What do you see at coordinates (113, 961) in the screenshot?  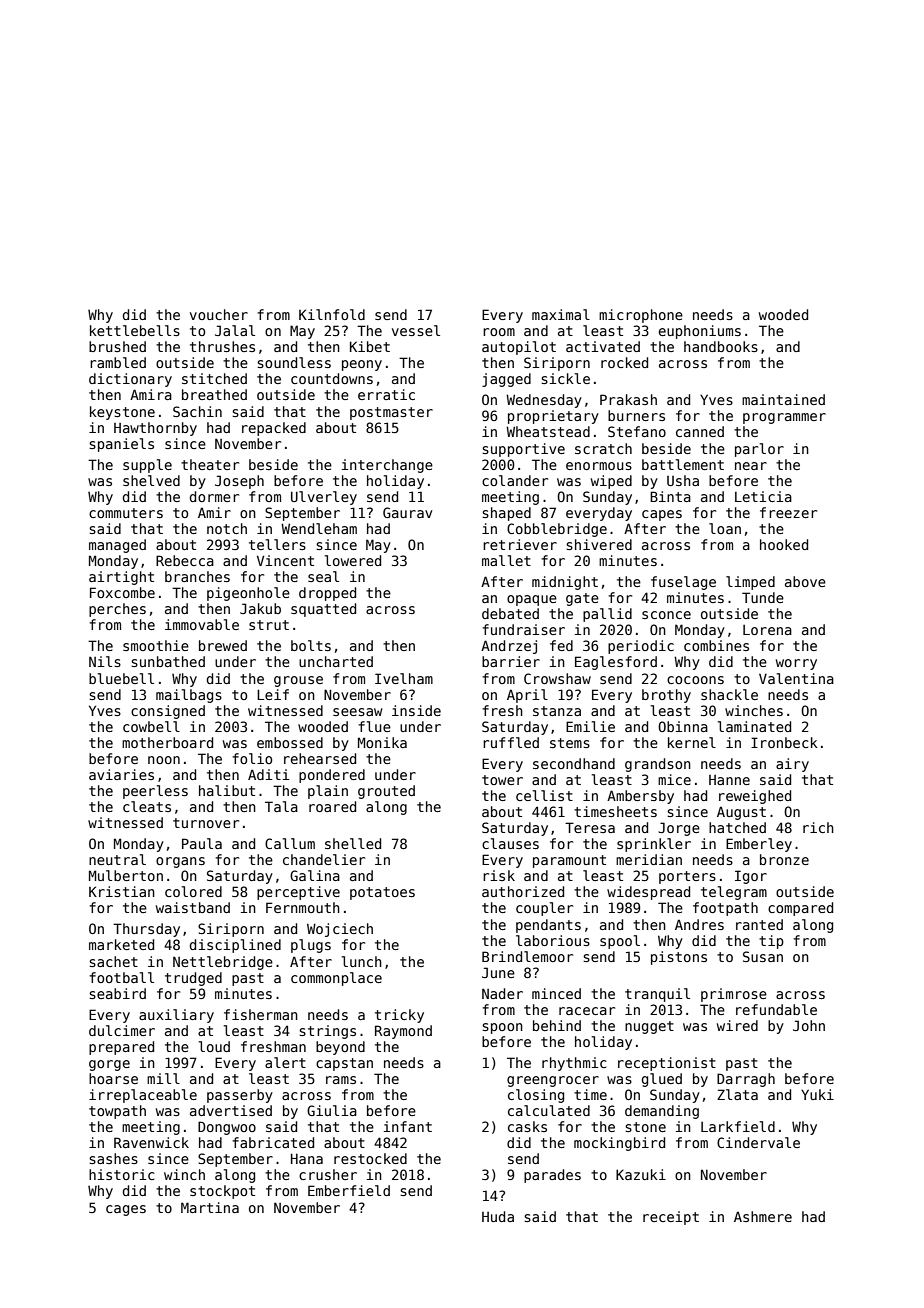 I see `sachet` at bounding box center [113, 961].
